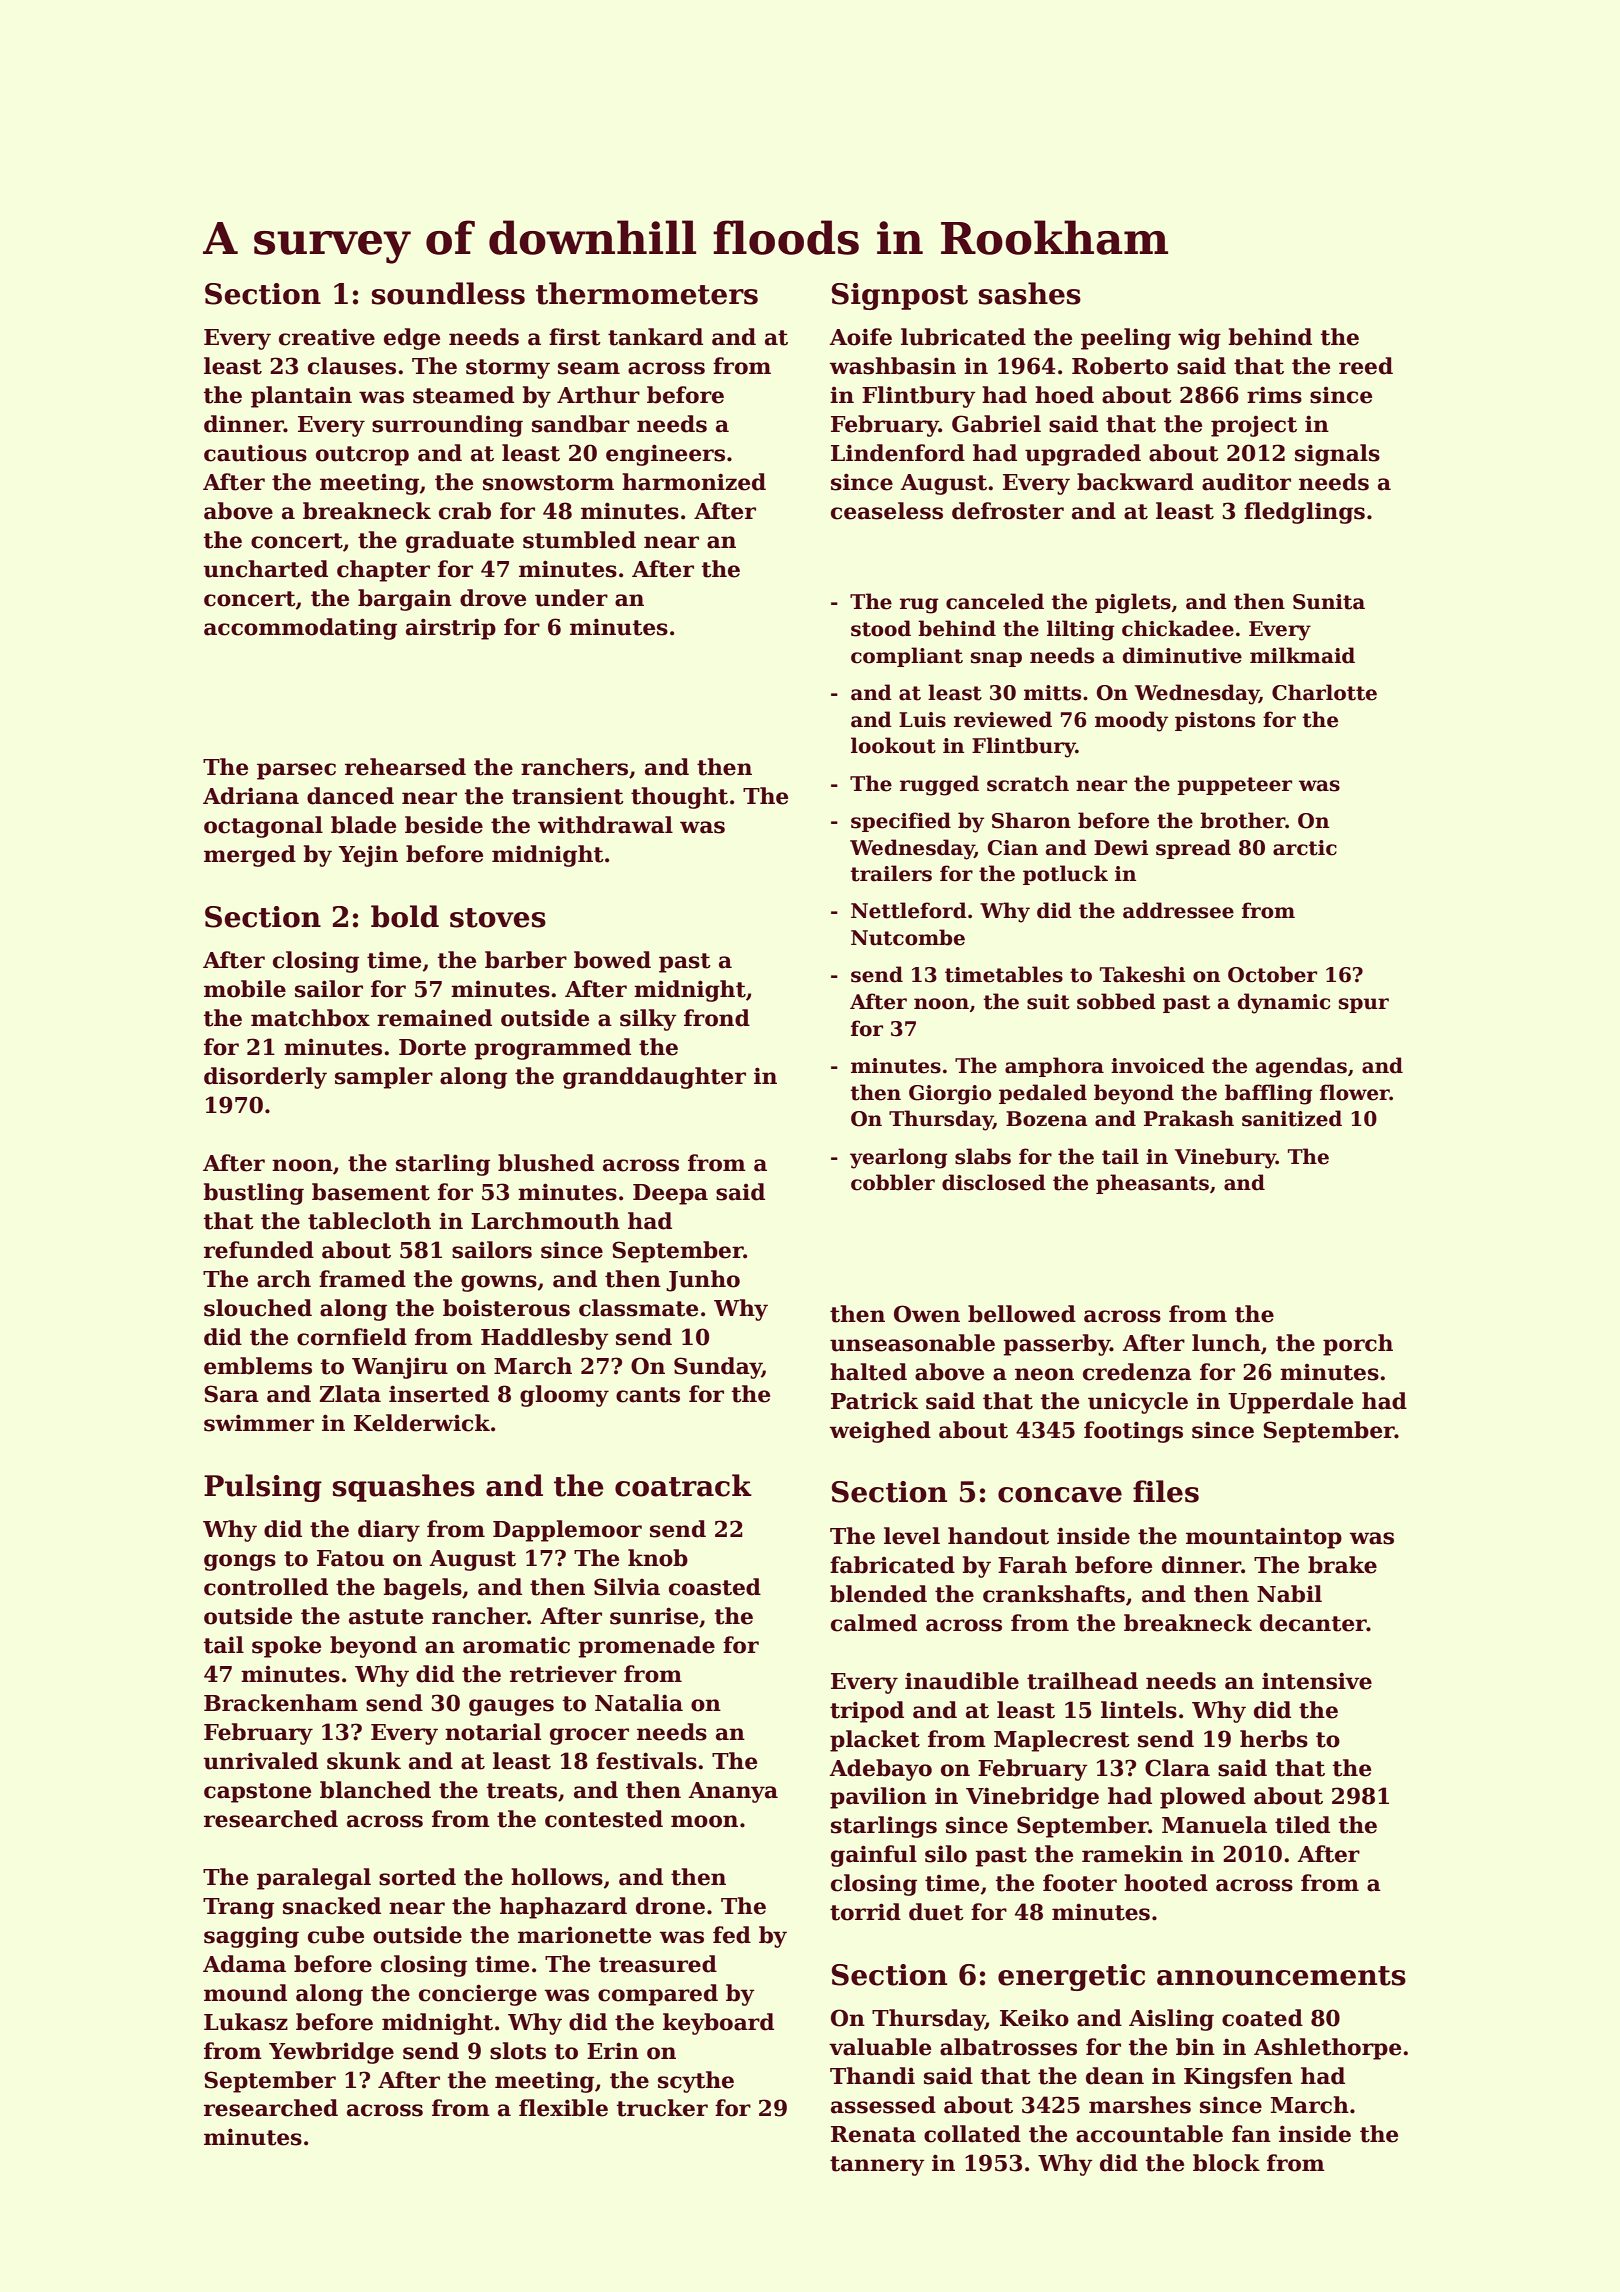 Image resolution: width=1620 pixels, height=2292 pixels. What do you see at coordinates (244, 1964) in the screenshot?
I see `Adama` at bounding box center [244, 1964].
